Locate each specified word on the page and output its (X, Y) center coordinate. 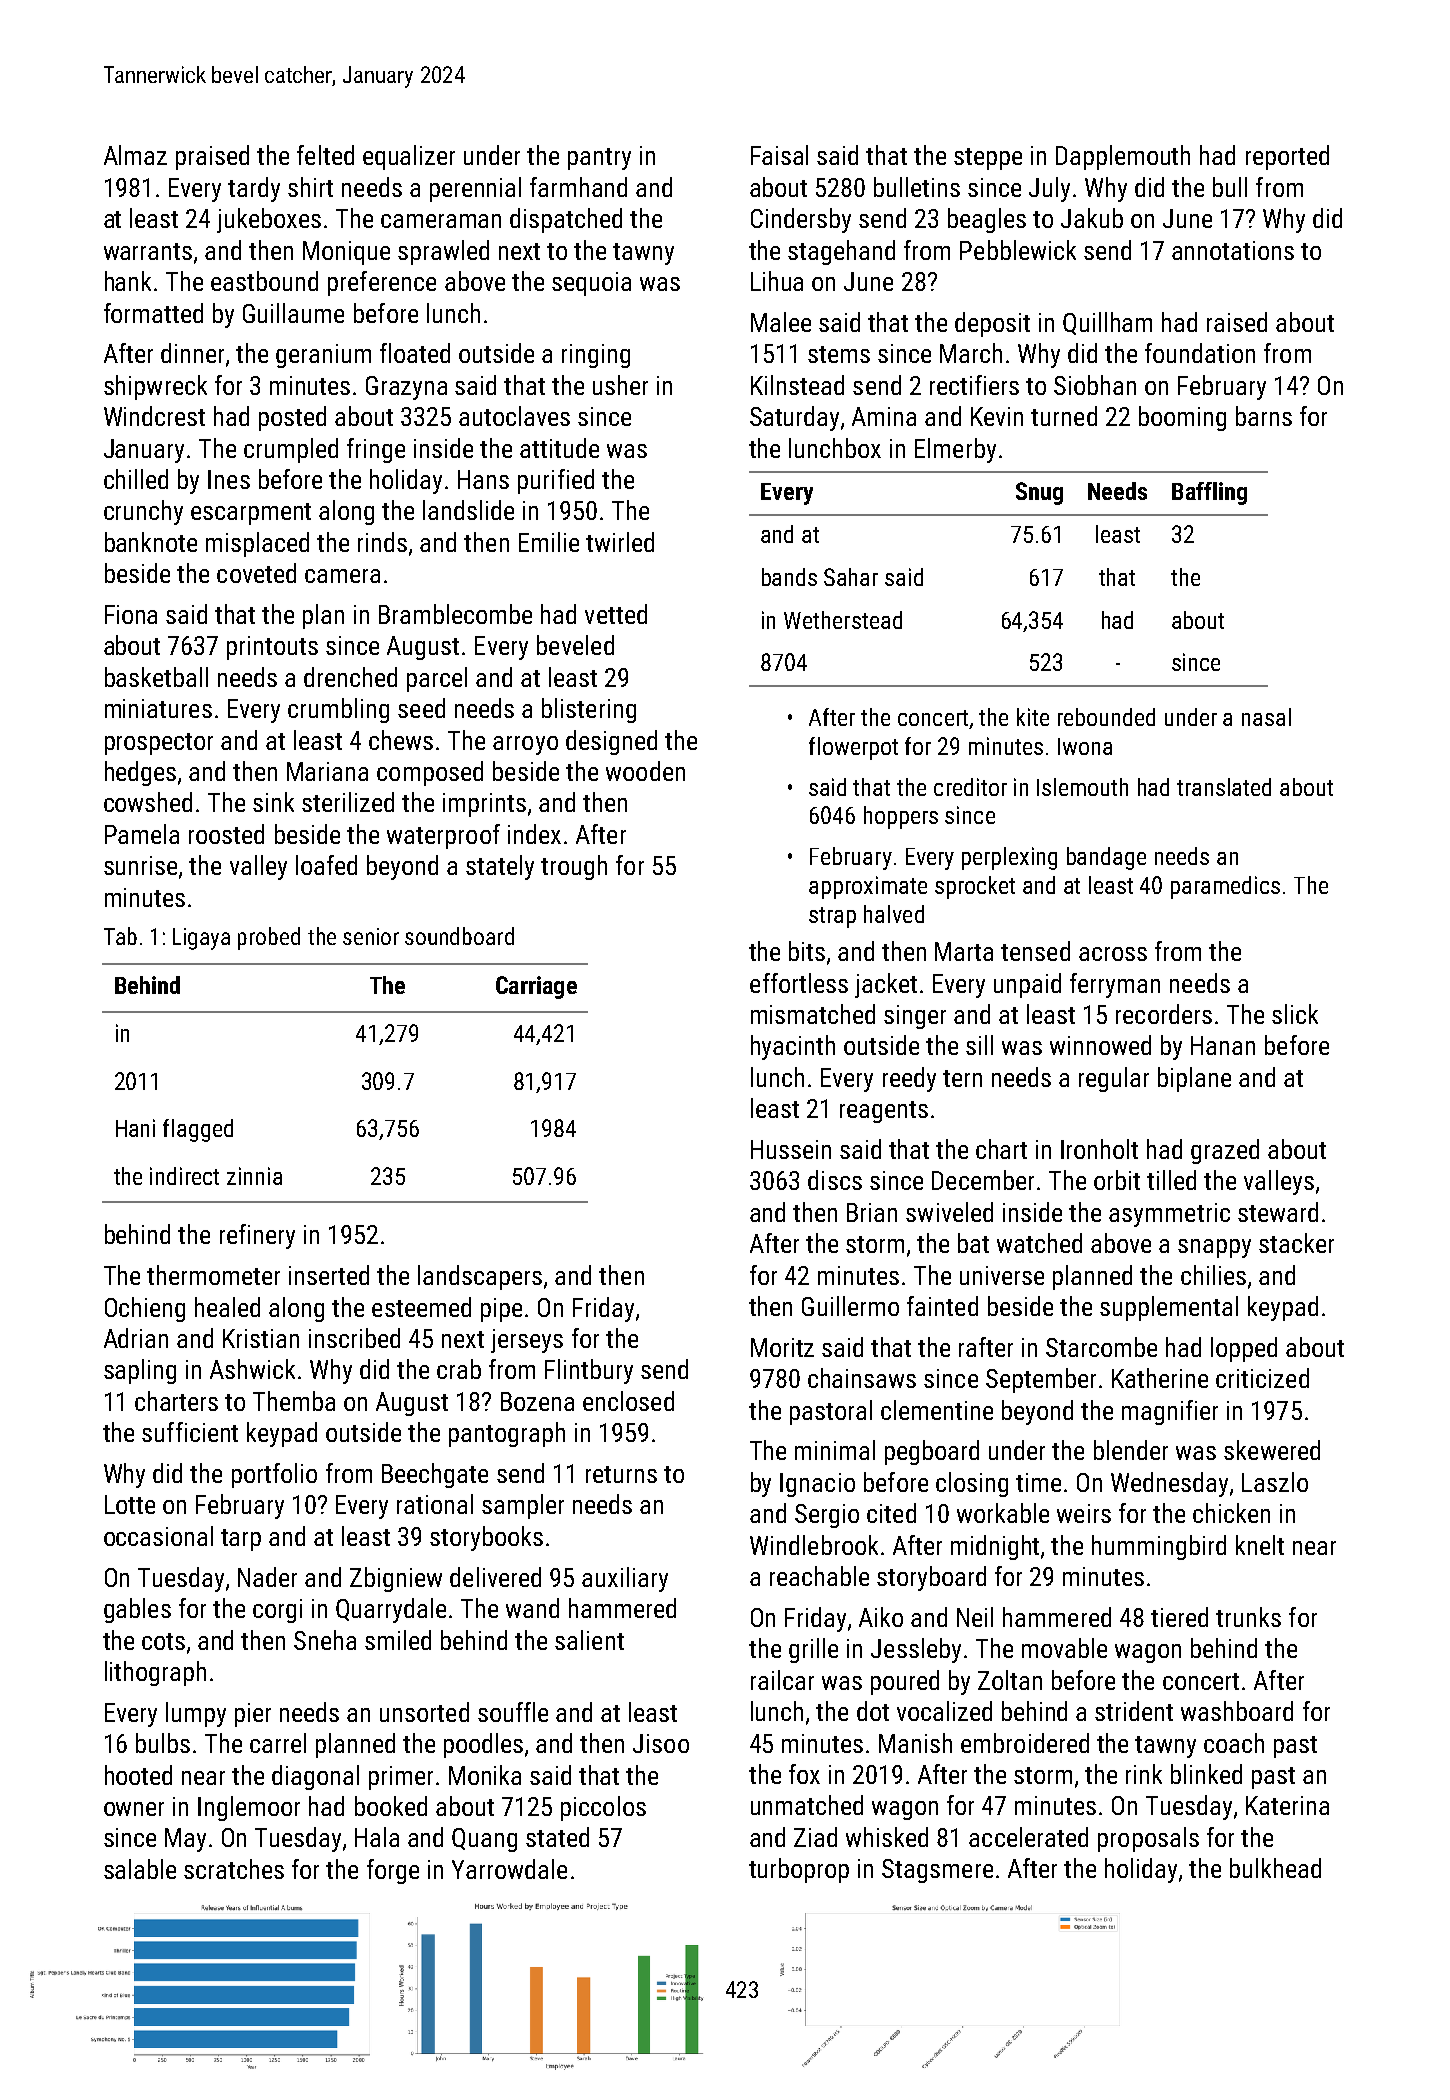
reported (1287, 157)
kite (1033, 717)
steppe (988, 159)
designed (611, 742)
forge (393, 1871)
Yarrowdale (509, 1869)
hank (128, 281)
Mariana (327, 771)
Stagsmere (937, 1871)
